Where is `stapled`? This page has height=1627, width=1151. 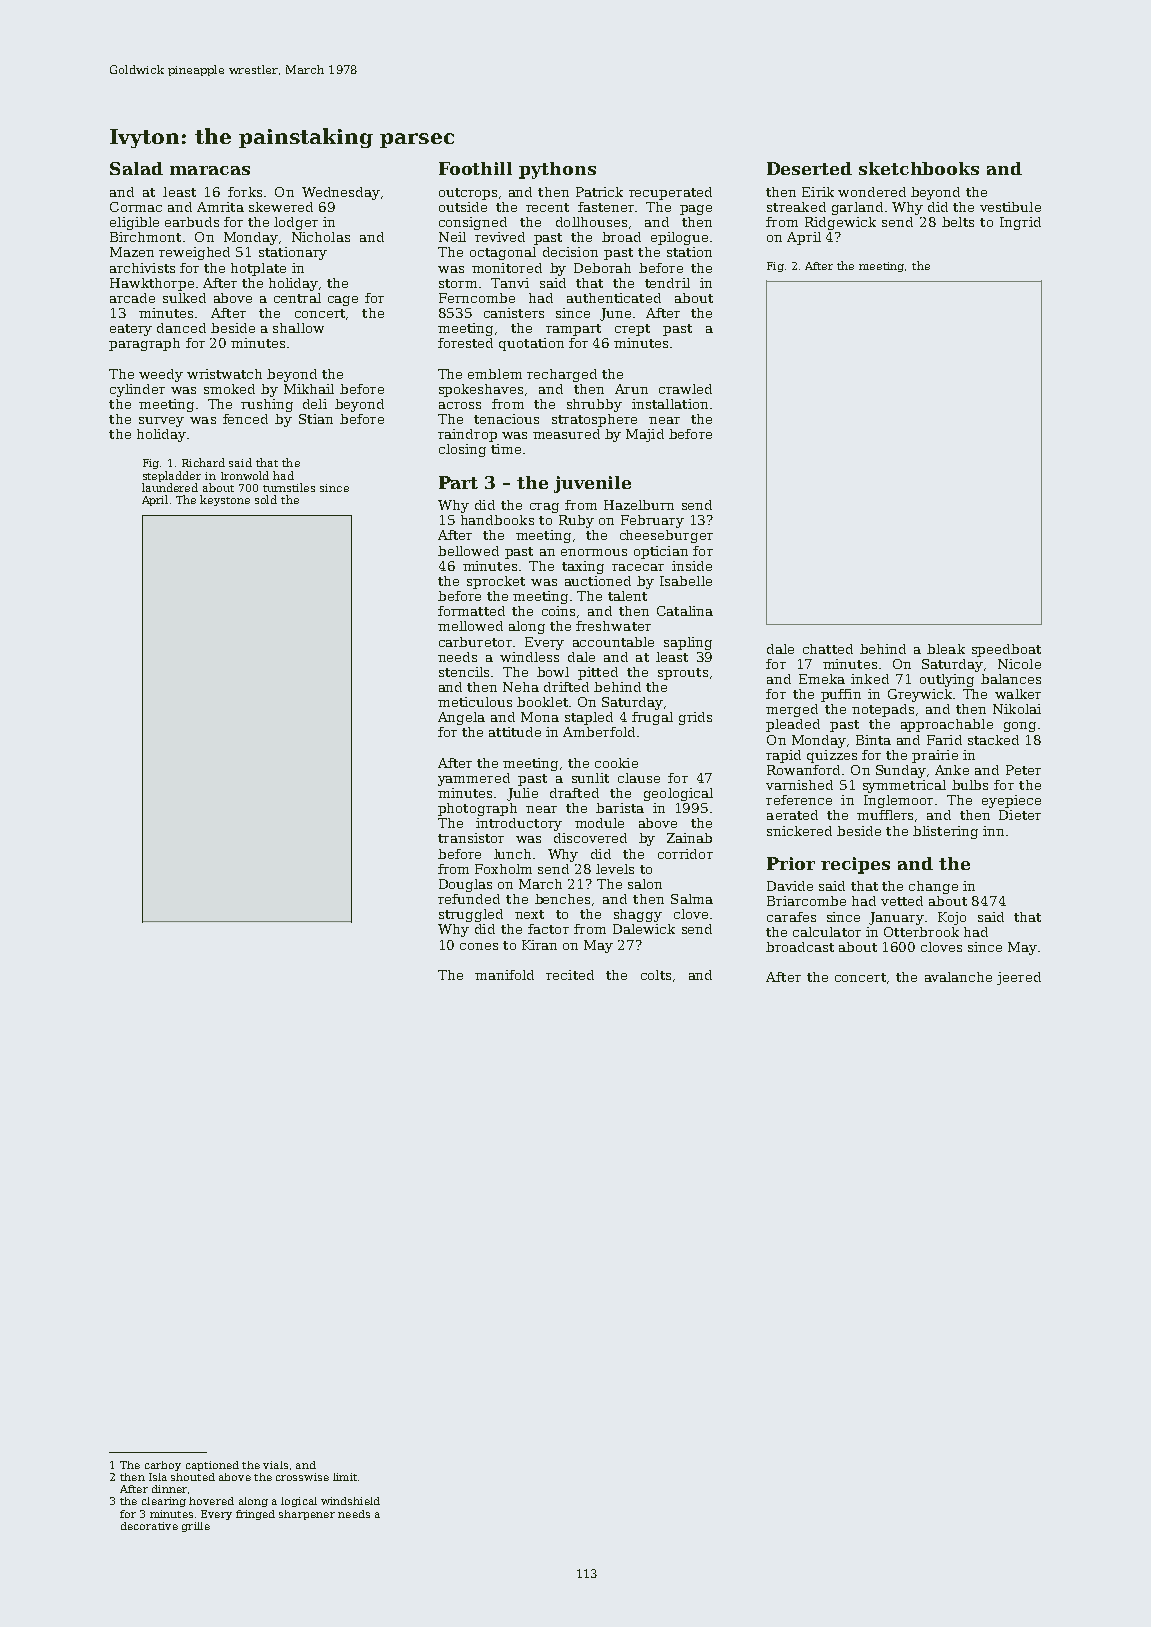 stapled is located at coordinates (589, 718).
